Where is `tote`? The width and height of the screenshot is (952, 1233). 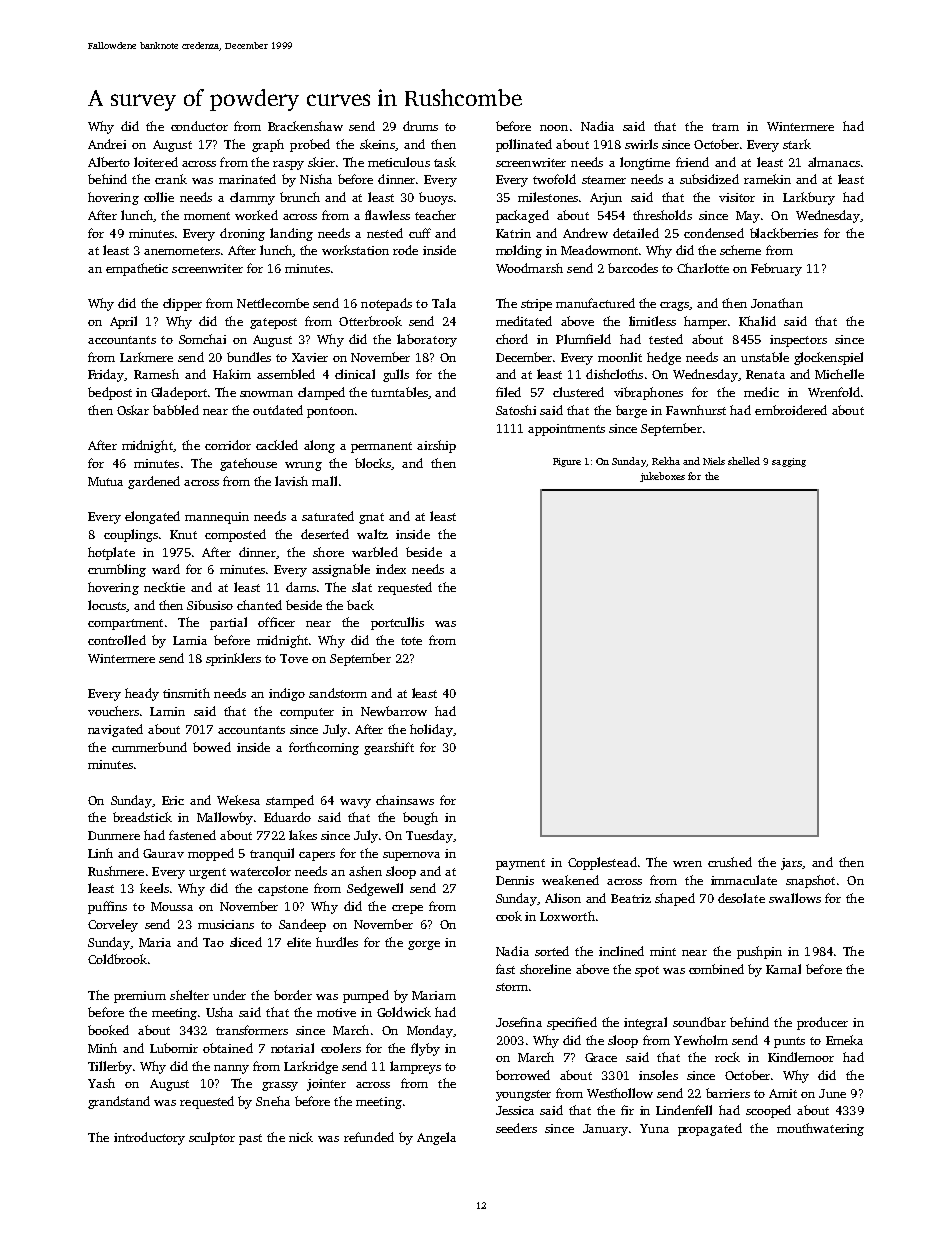 tote is located at coordinates (411, 641).
